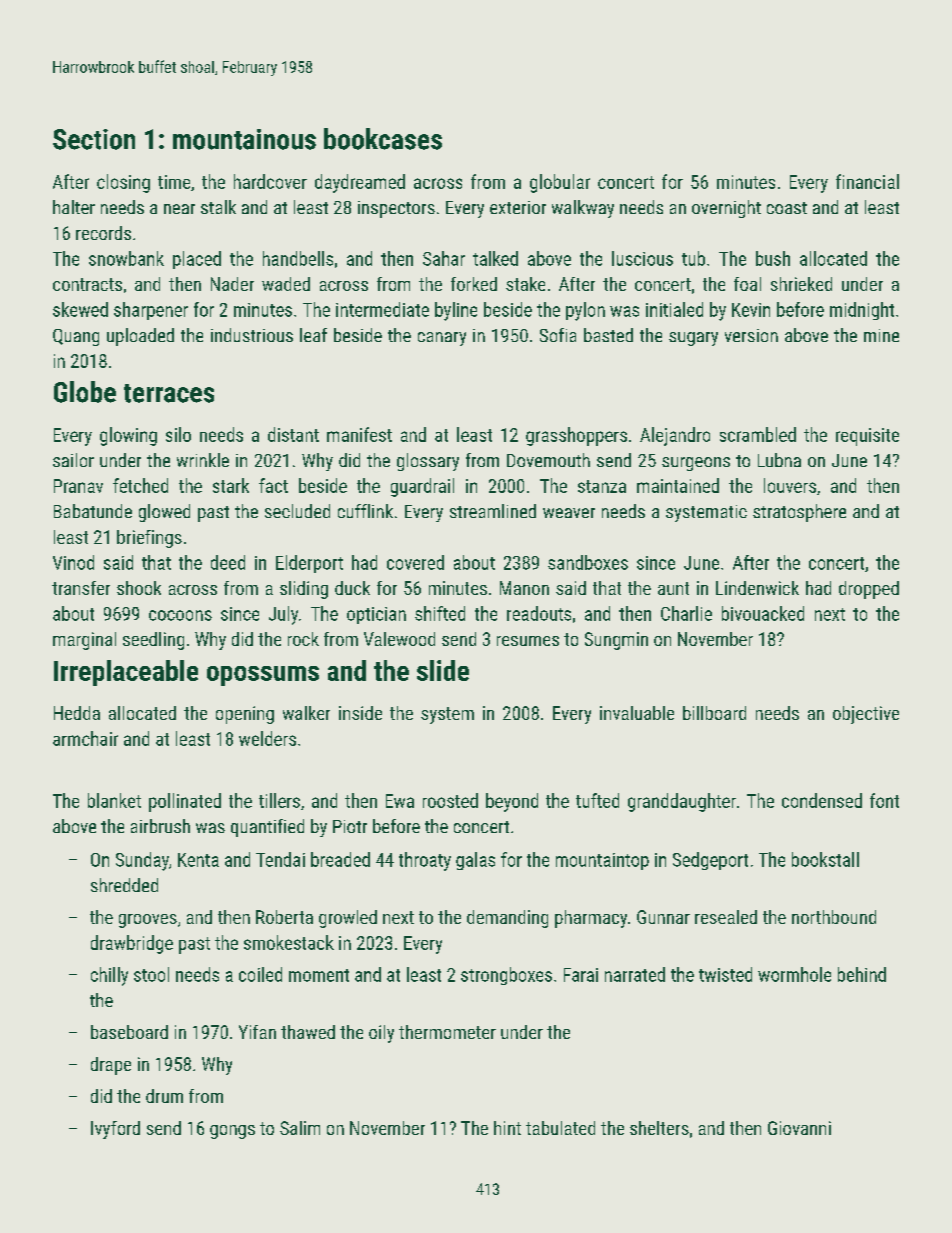  What do you see at coordinates (383, 139) in the document?
I see `bookcases` at bounding box center [383, 139].
